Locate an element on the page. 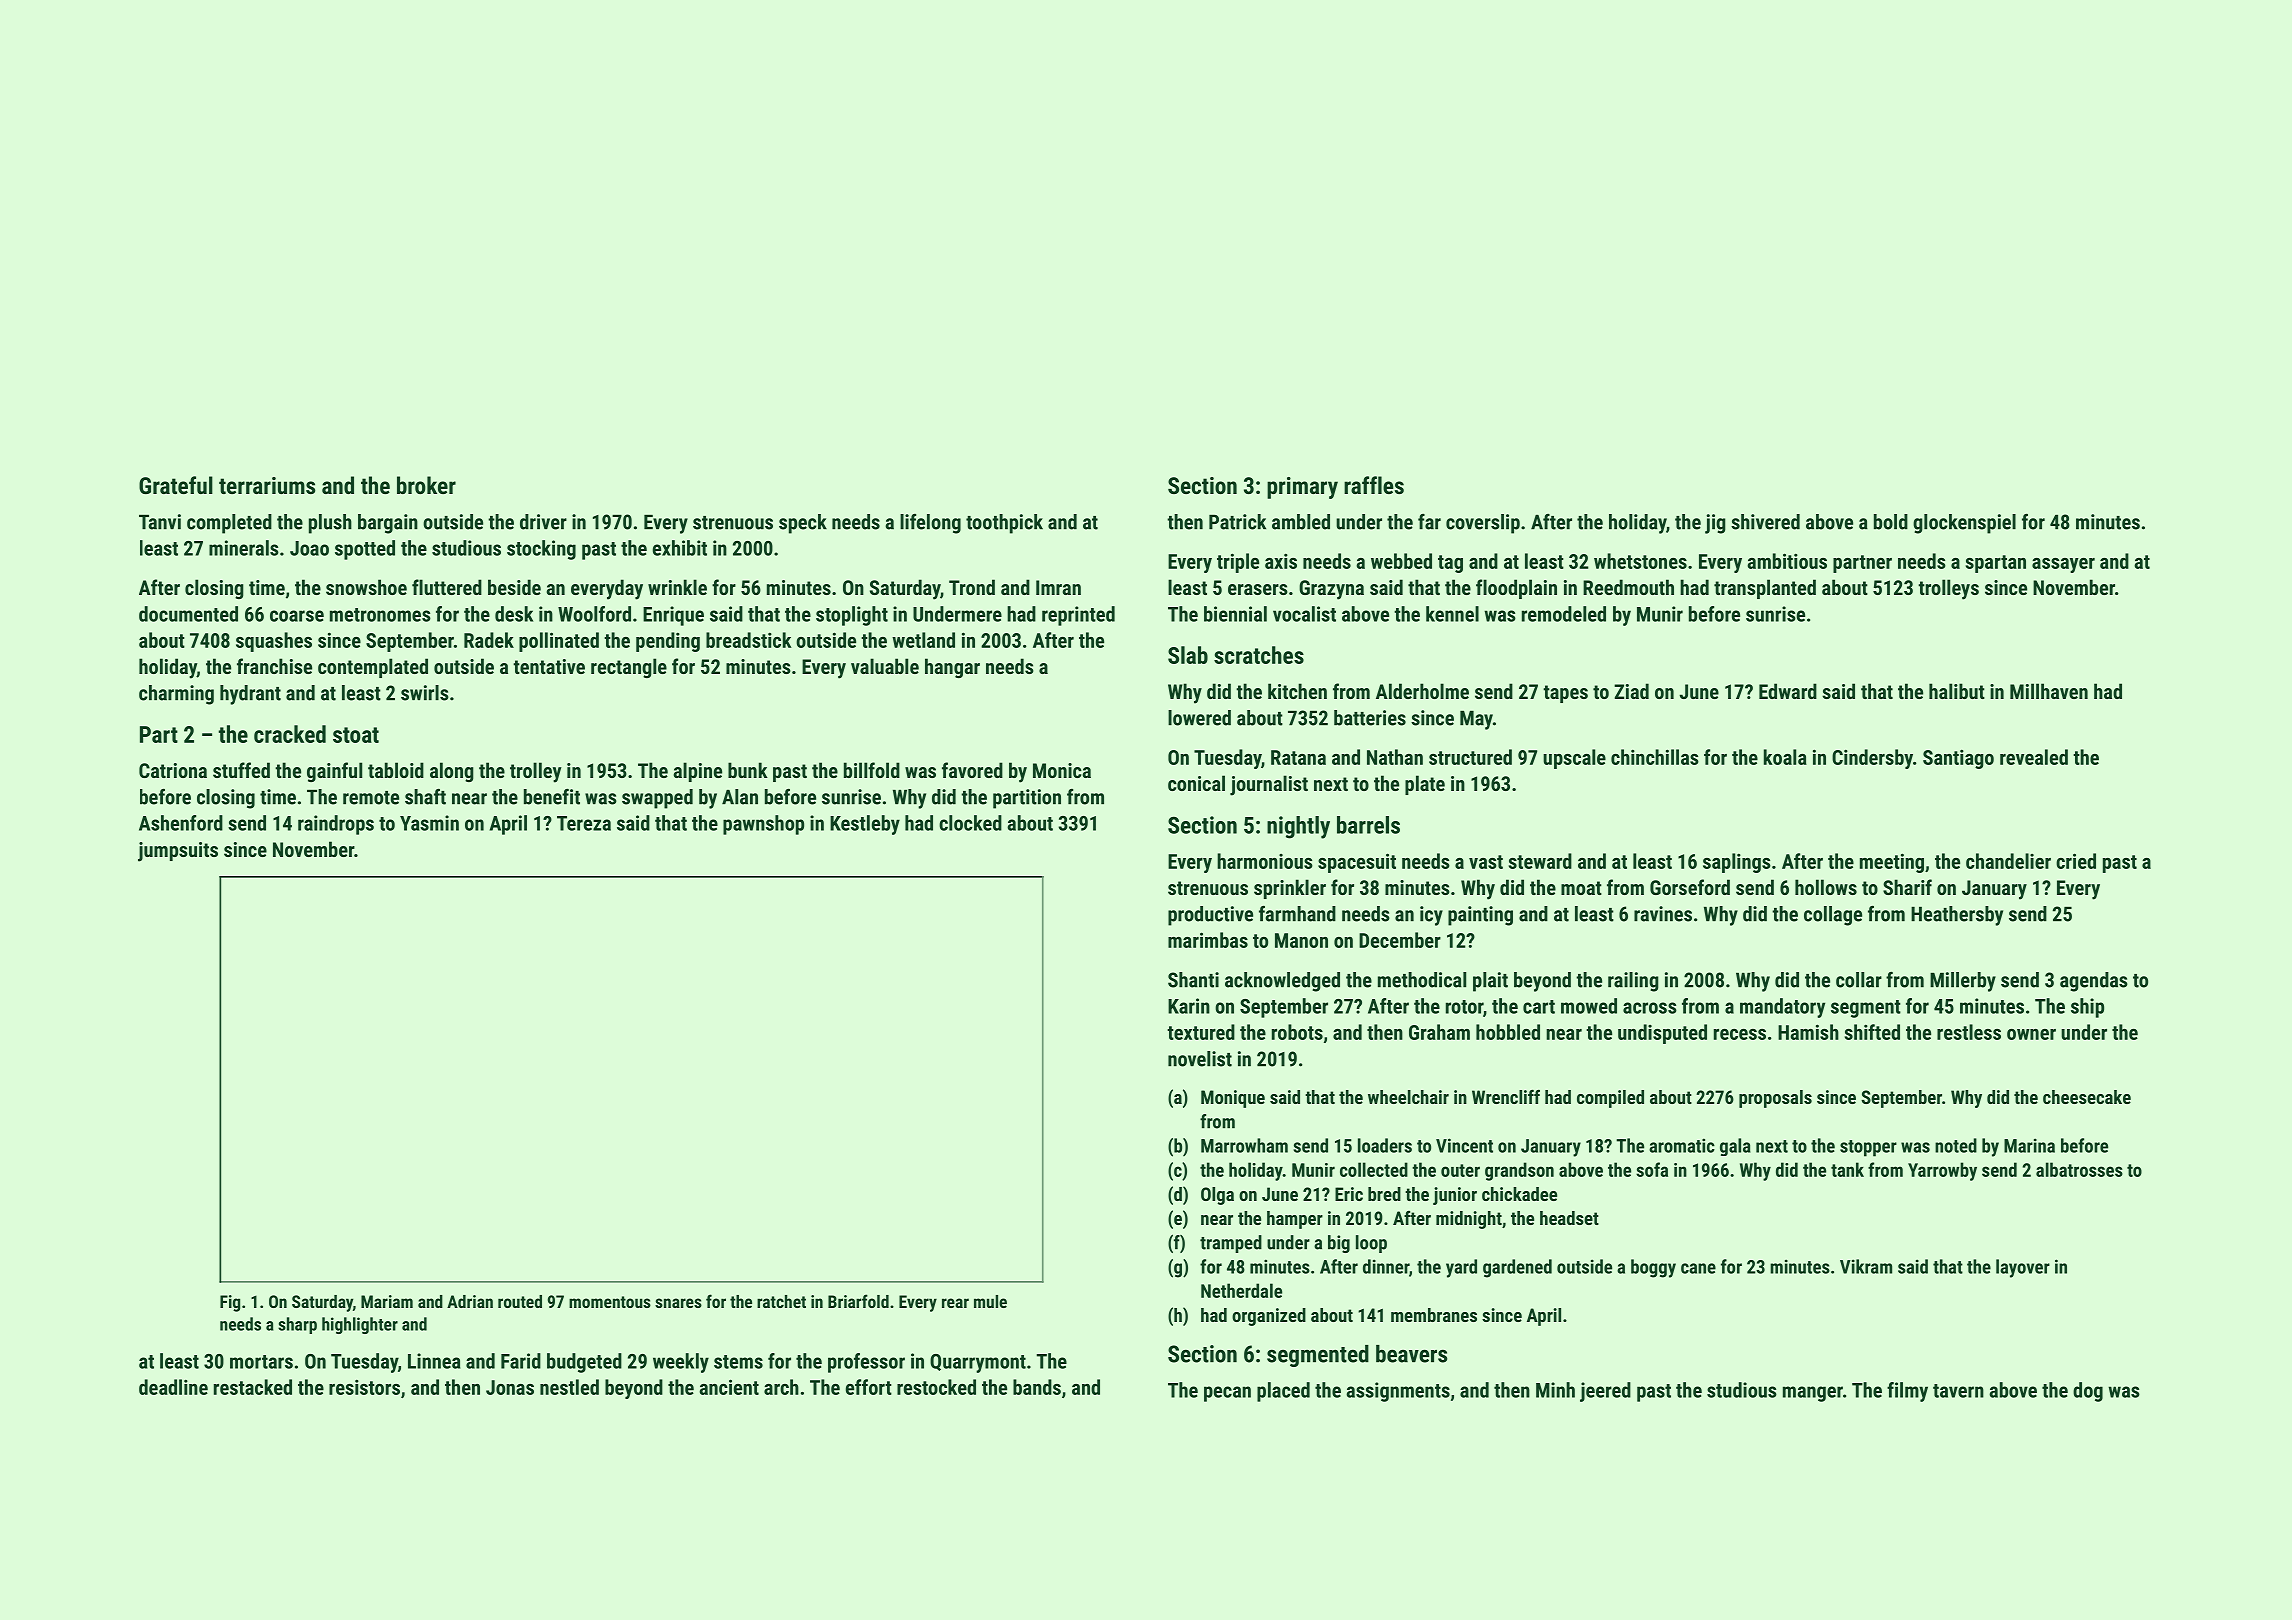 This image has width=2292, height=1620. railing is located at coordinates (1633, 982).
